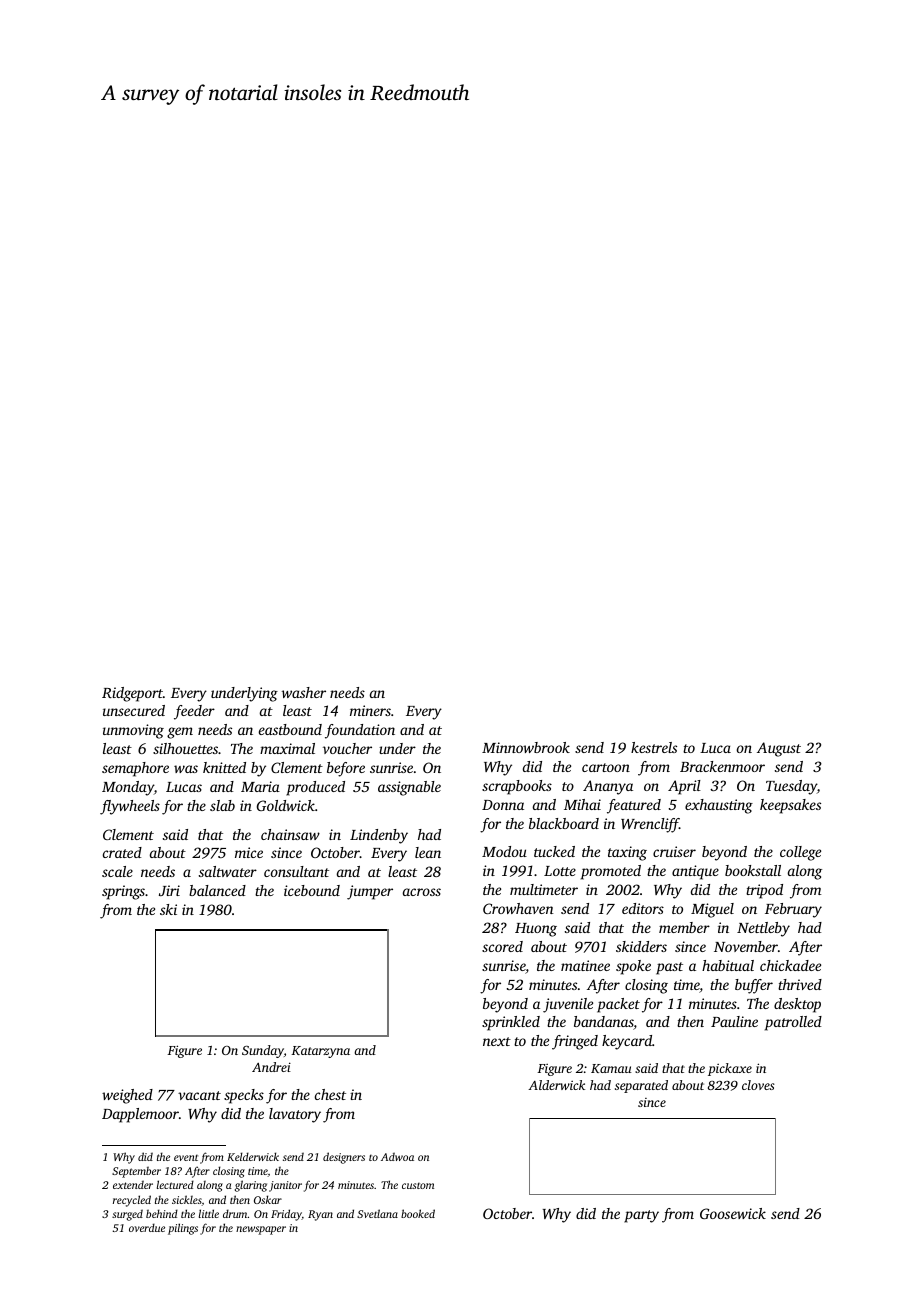  Describe the element at coordinates (564, 823) in the screenshot. I see `blackboard` at that location.
